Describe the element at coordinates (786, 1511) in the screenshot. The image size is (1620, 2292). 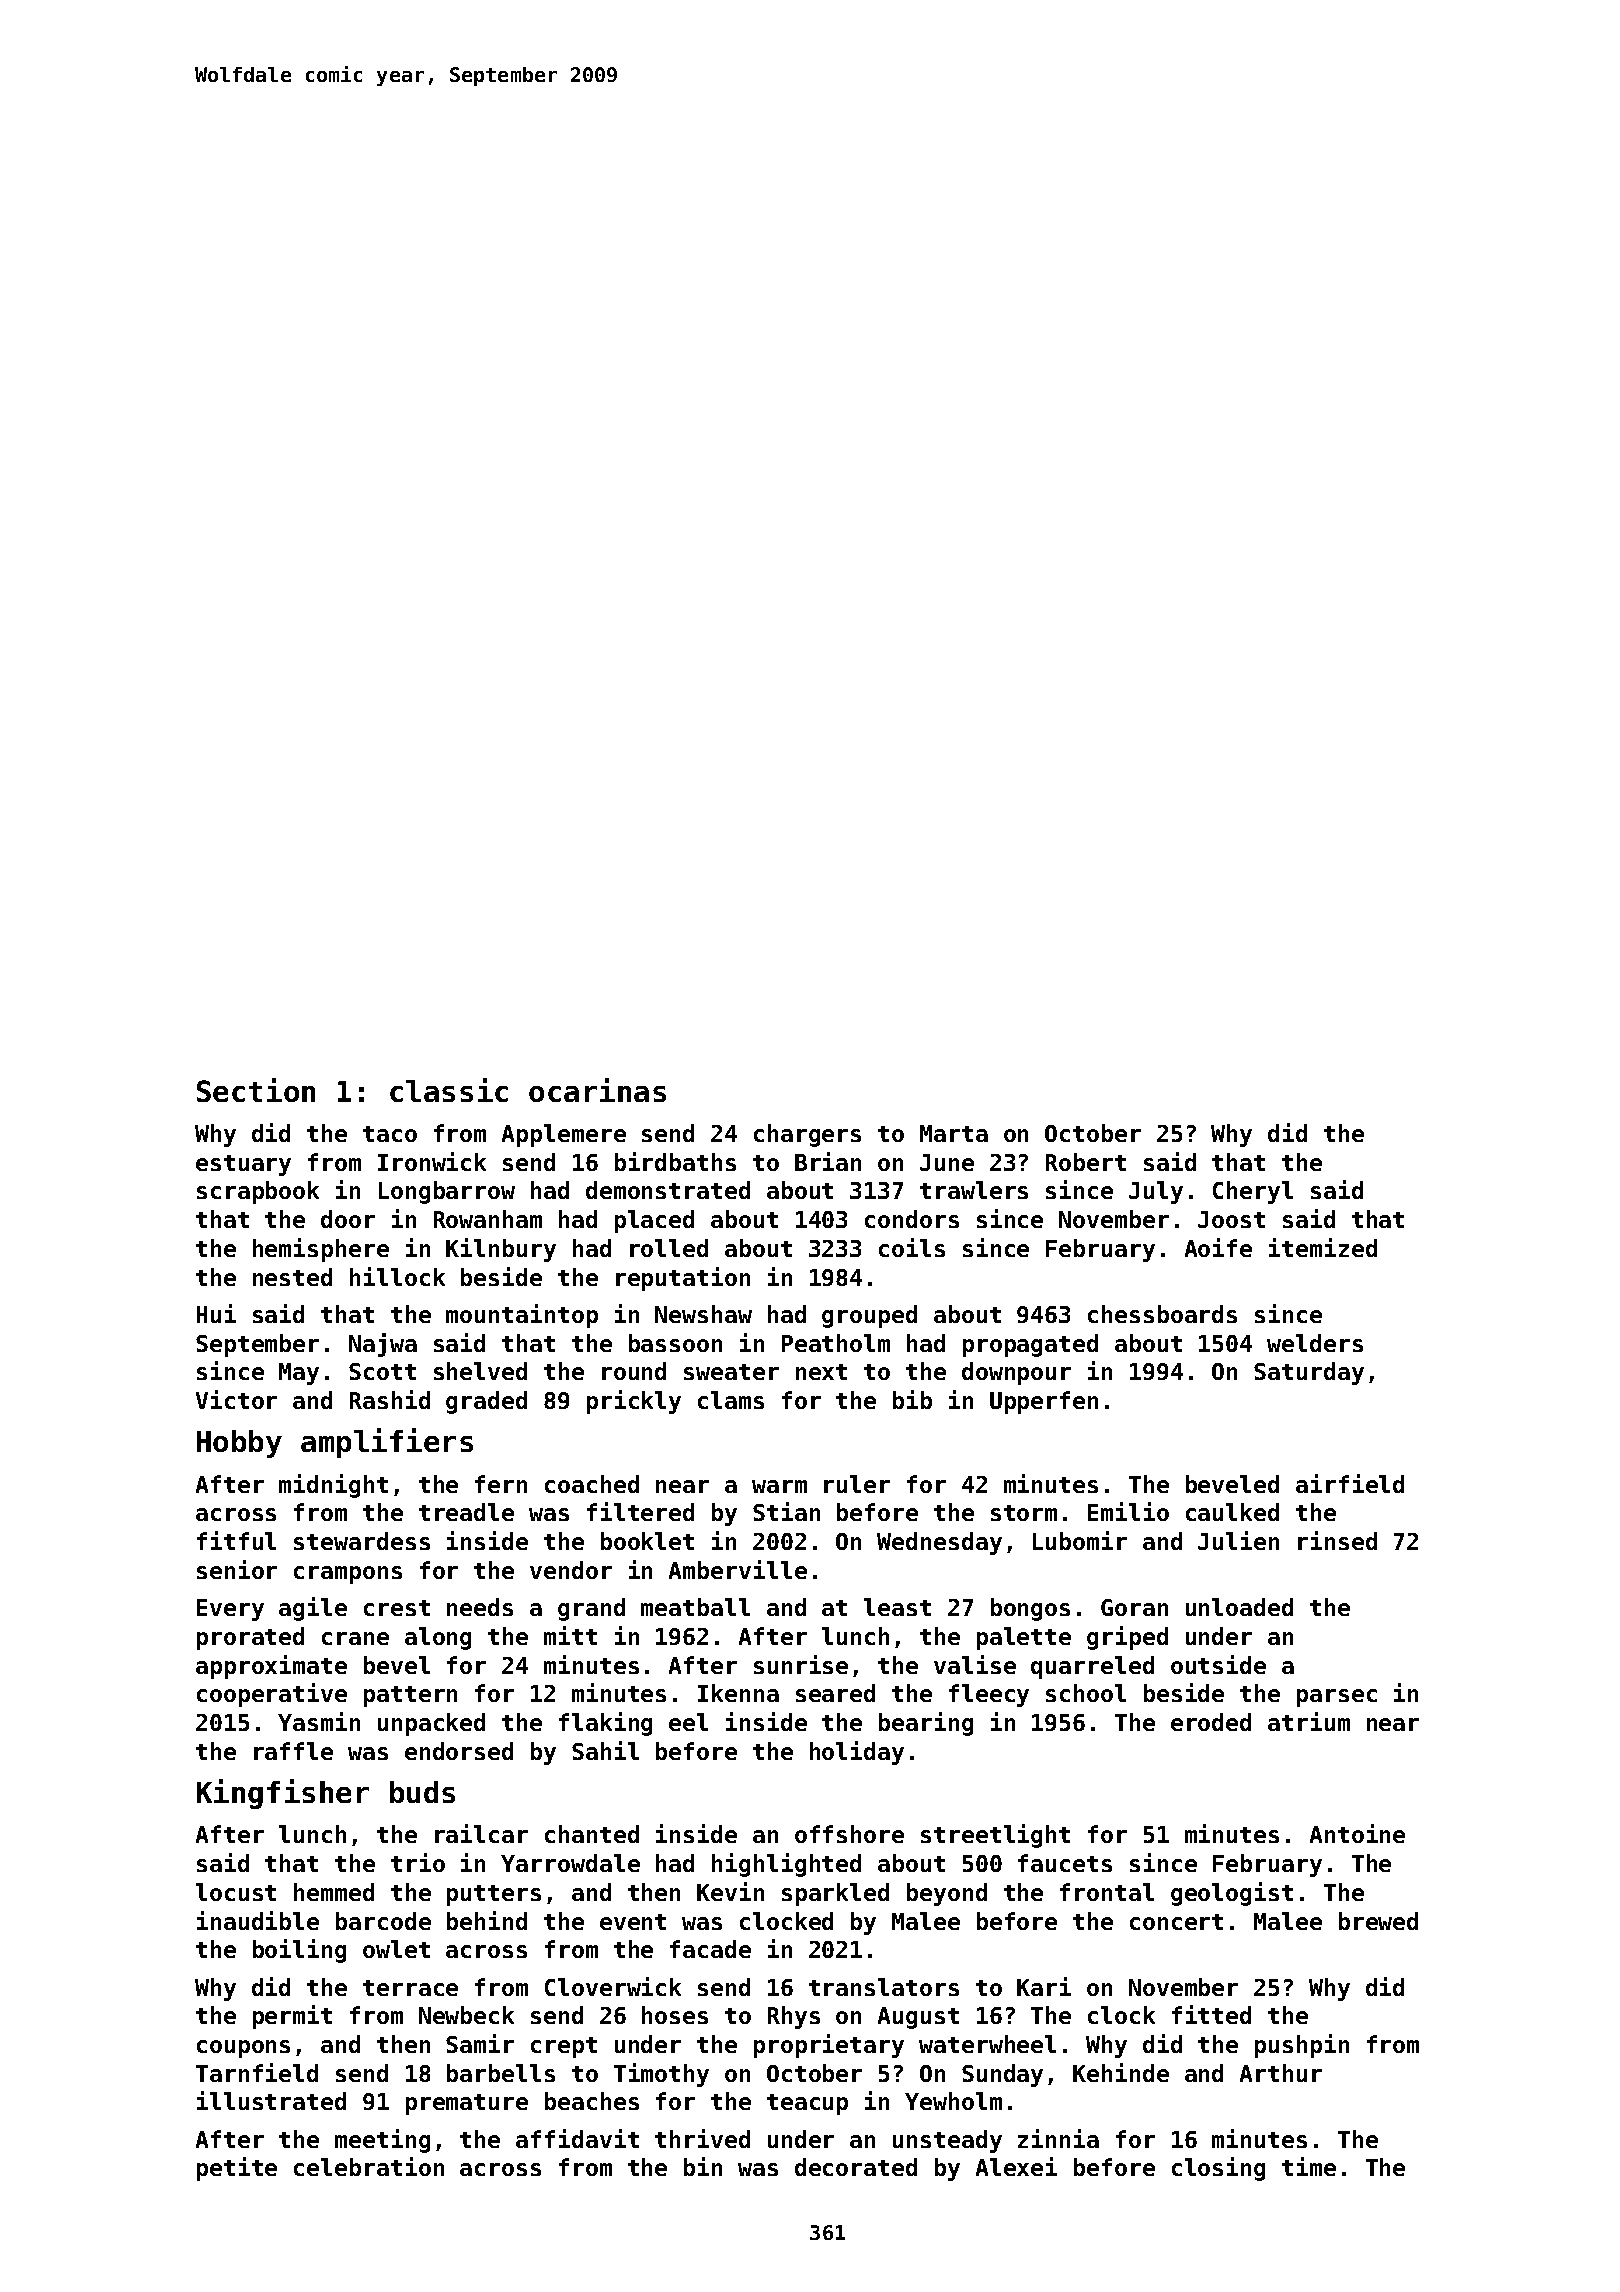
I see `Stian` at that location.
